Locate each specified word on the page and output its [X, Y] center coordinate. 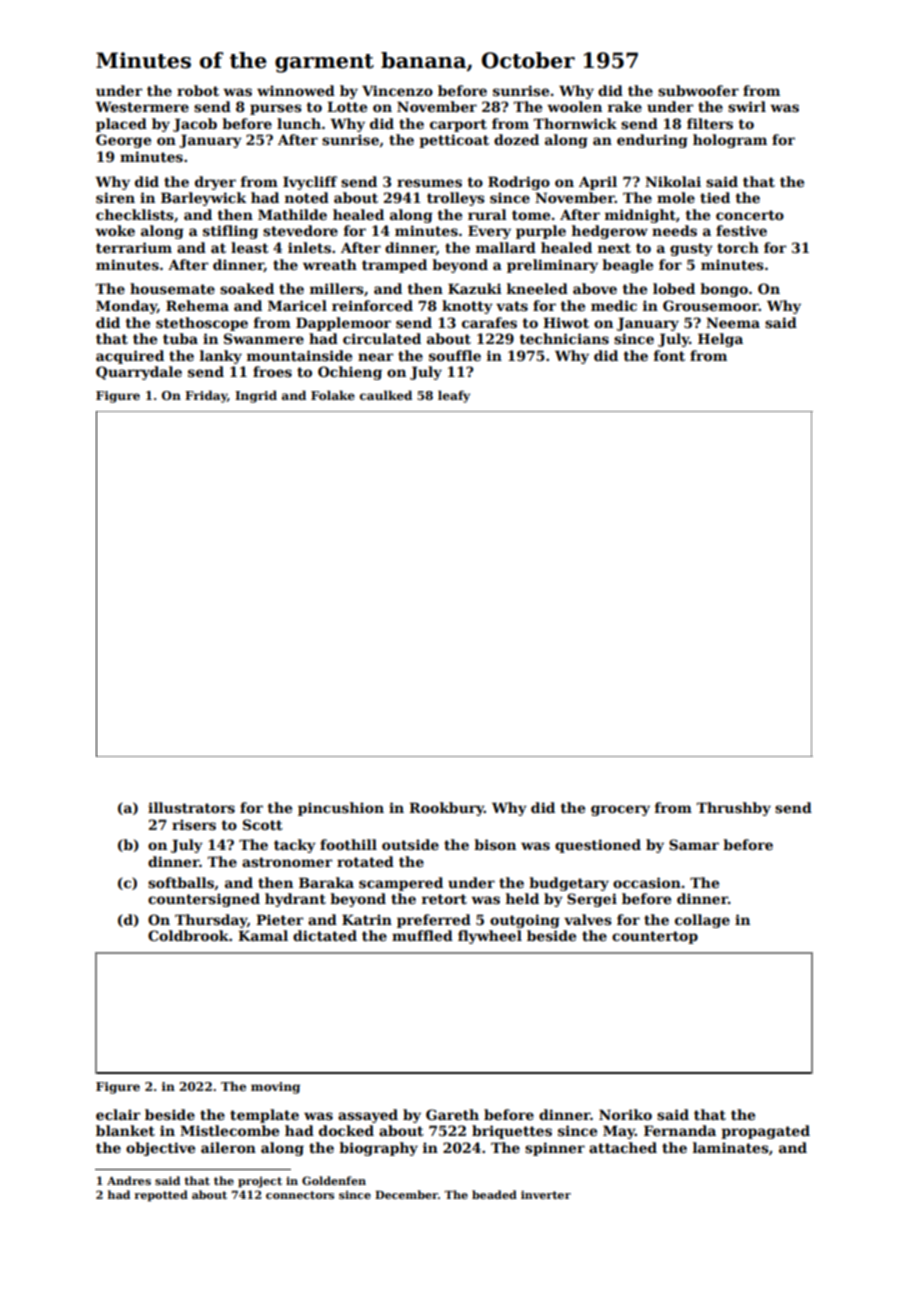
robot [198, 90]
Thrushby [733, 809]
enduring [652, 141]
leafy [454, 396]
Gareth [452, 1114]
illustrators [191, 807]
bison [495, 844]
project [260, 1182]
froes [272, 371]
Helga [720, 340]
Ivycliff [310, 183]
